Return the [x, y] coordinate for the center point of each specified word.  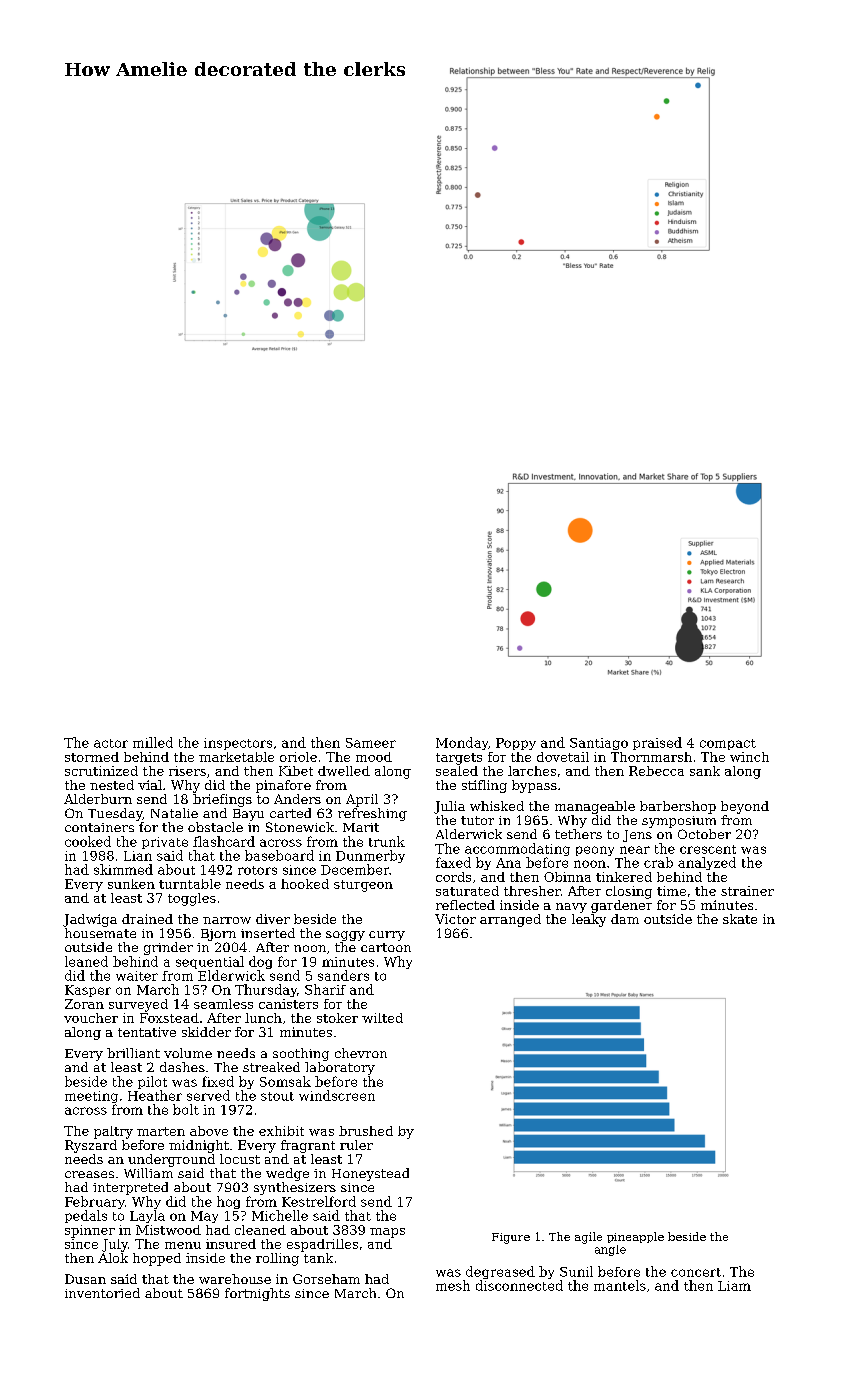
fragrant [308, 1146]
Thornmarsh [651, 757]
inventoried [102, 1293]
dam [625, 919]
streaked [271, 1067]
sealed [457, 771]
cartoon [386, 947]
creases [89, 1174]
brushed [366, 1131]
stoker [337, 1018]
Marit [361, 827]
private [165, 843]
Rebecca [656, 771]
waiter [137, 976]
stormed [92, 757]
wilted [382, 1018]
